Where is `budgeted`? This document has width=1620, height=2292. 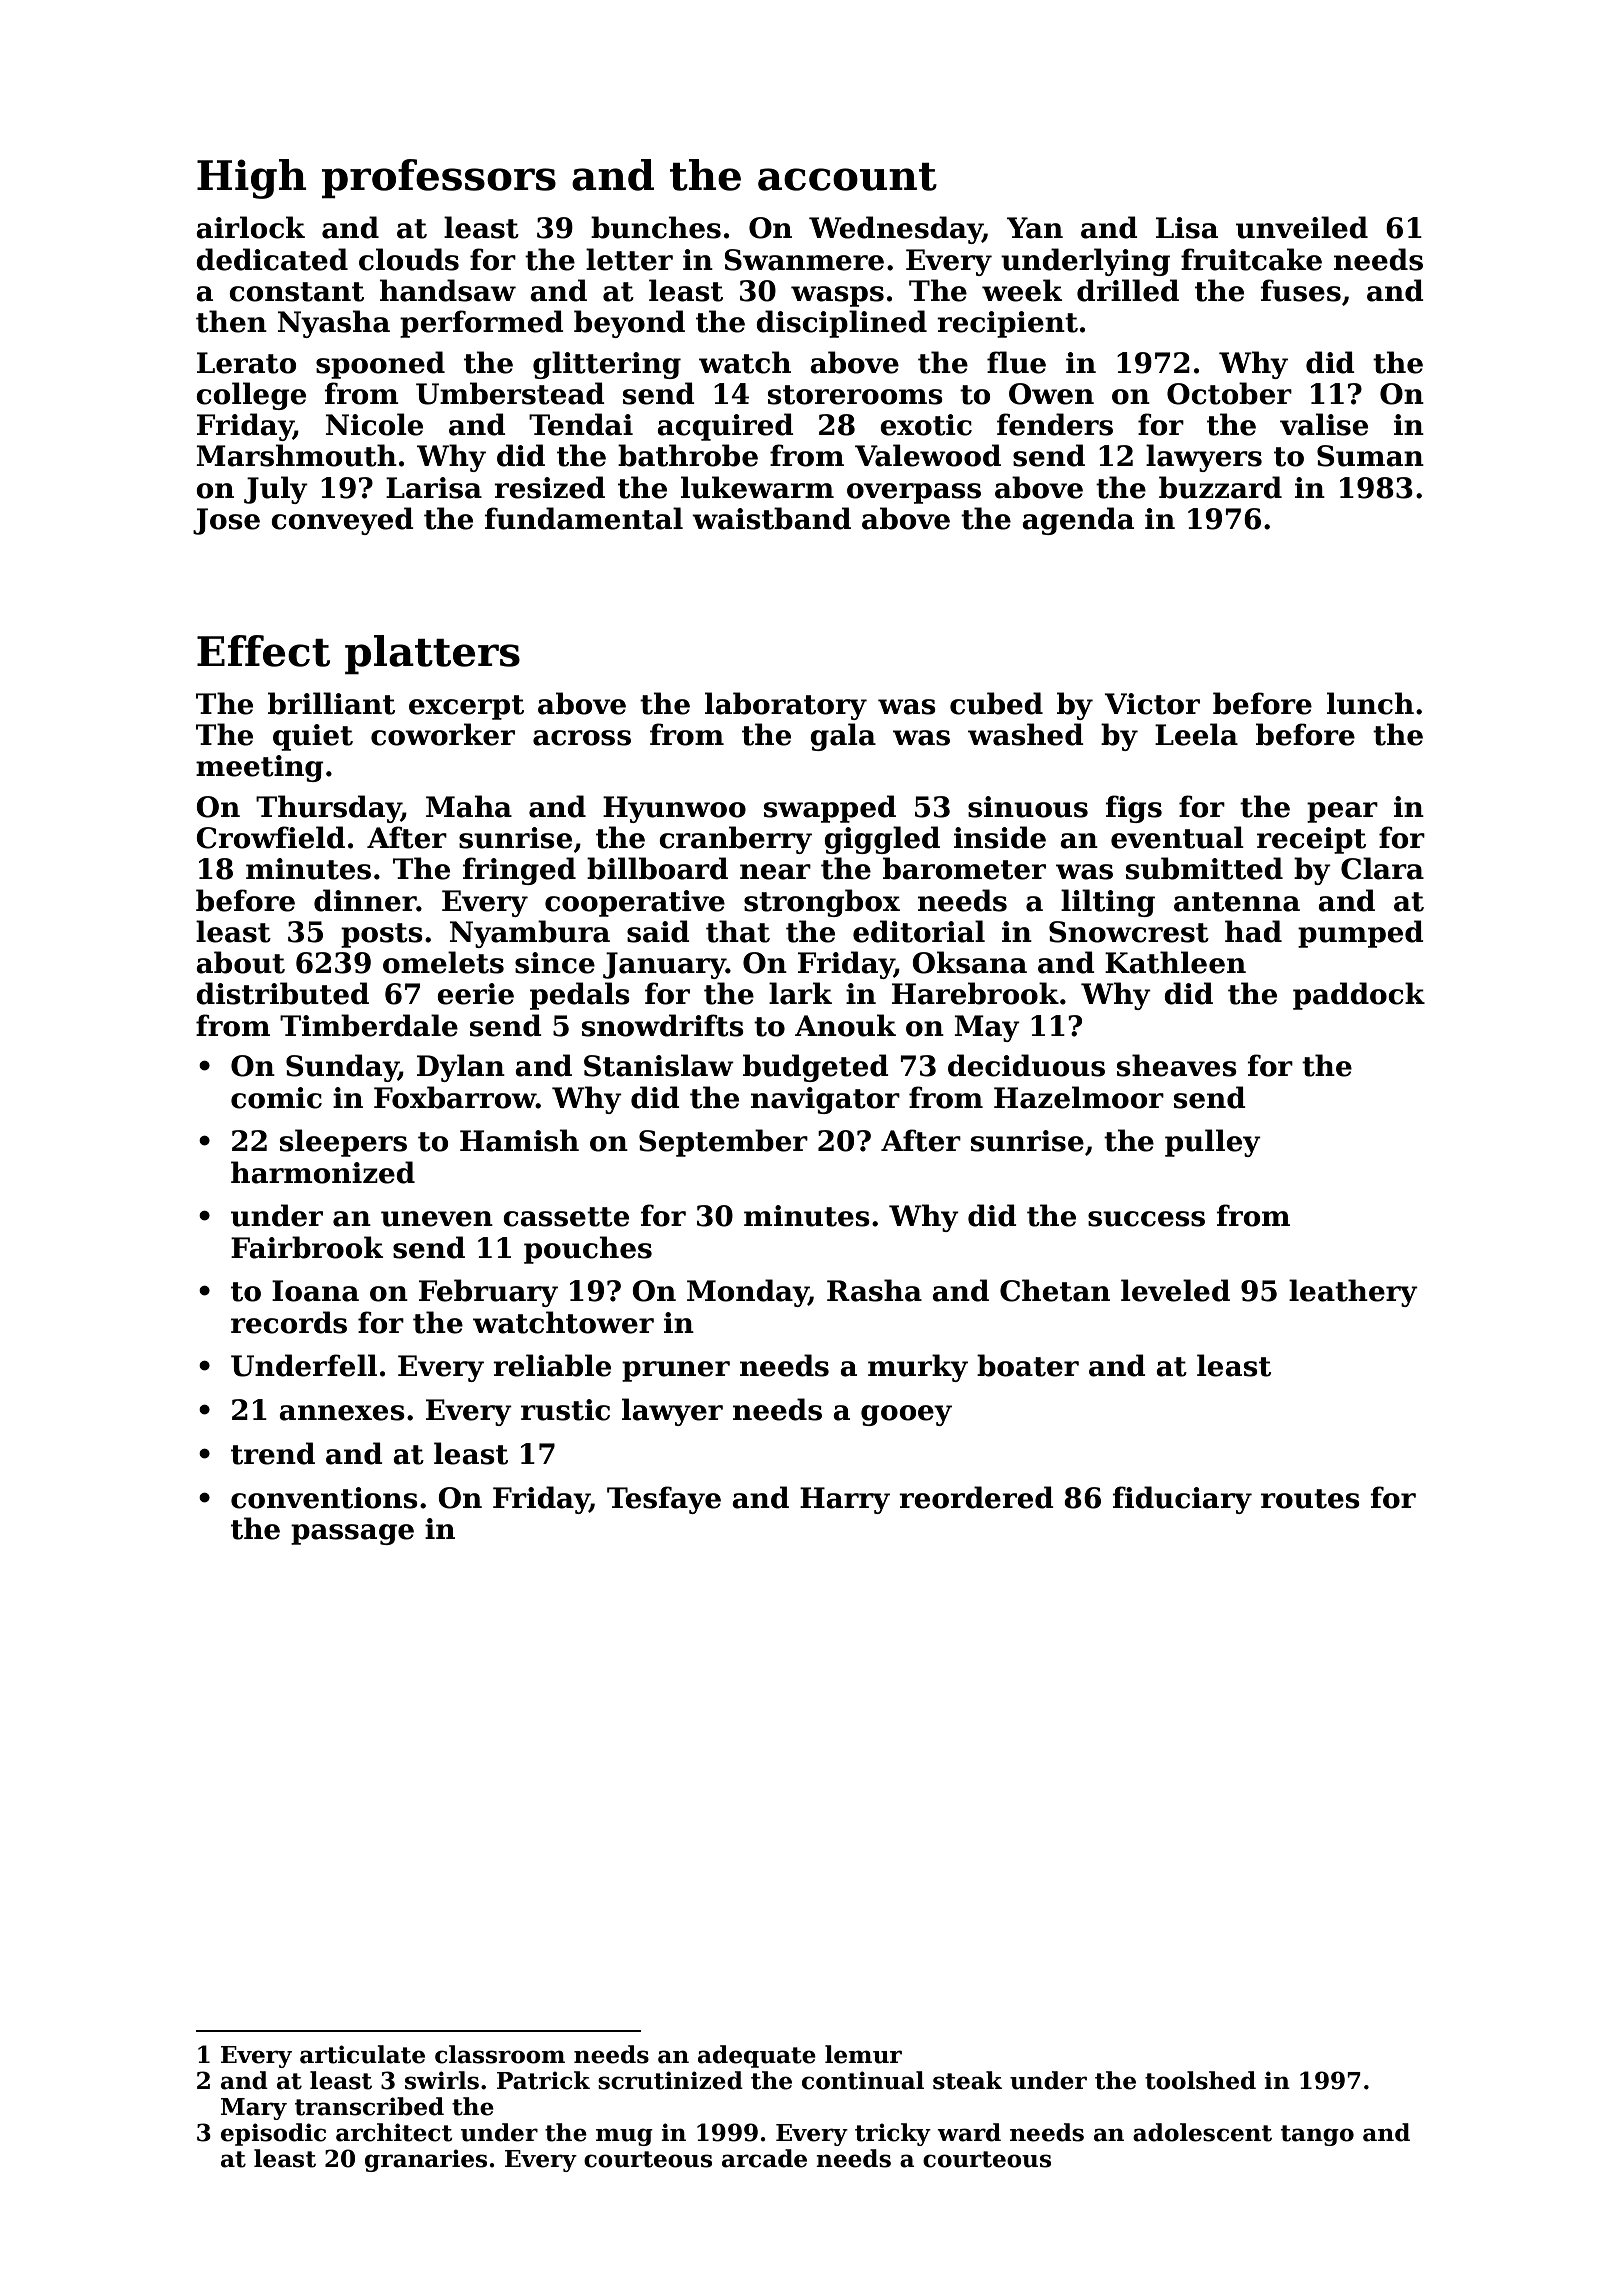
budgeted is located at coordinates (816, 1068).
